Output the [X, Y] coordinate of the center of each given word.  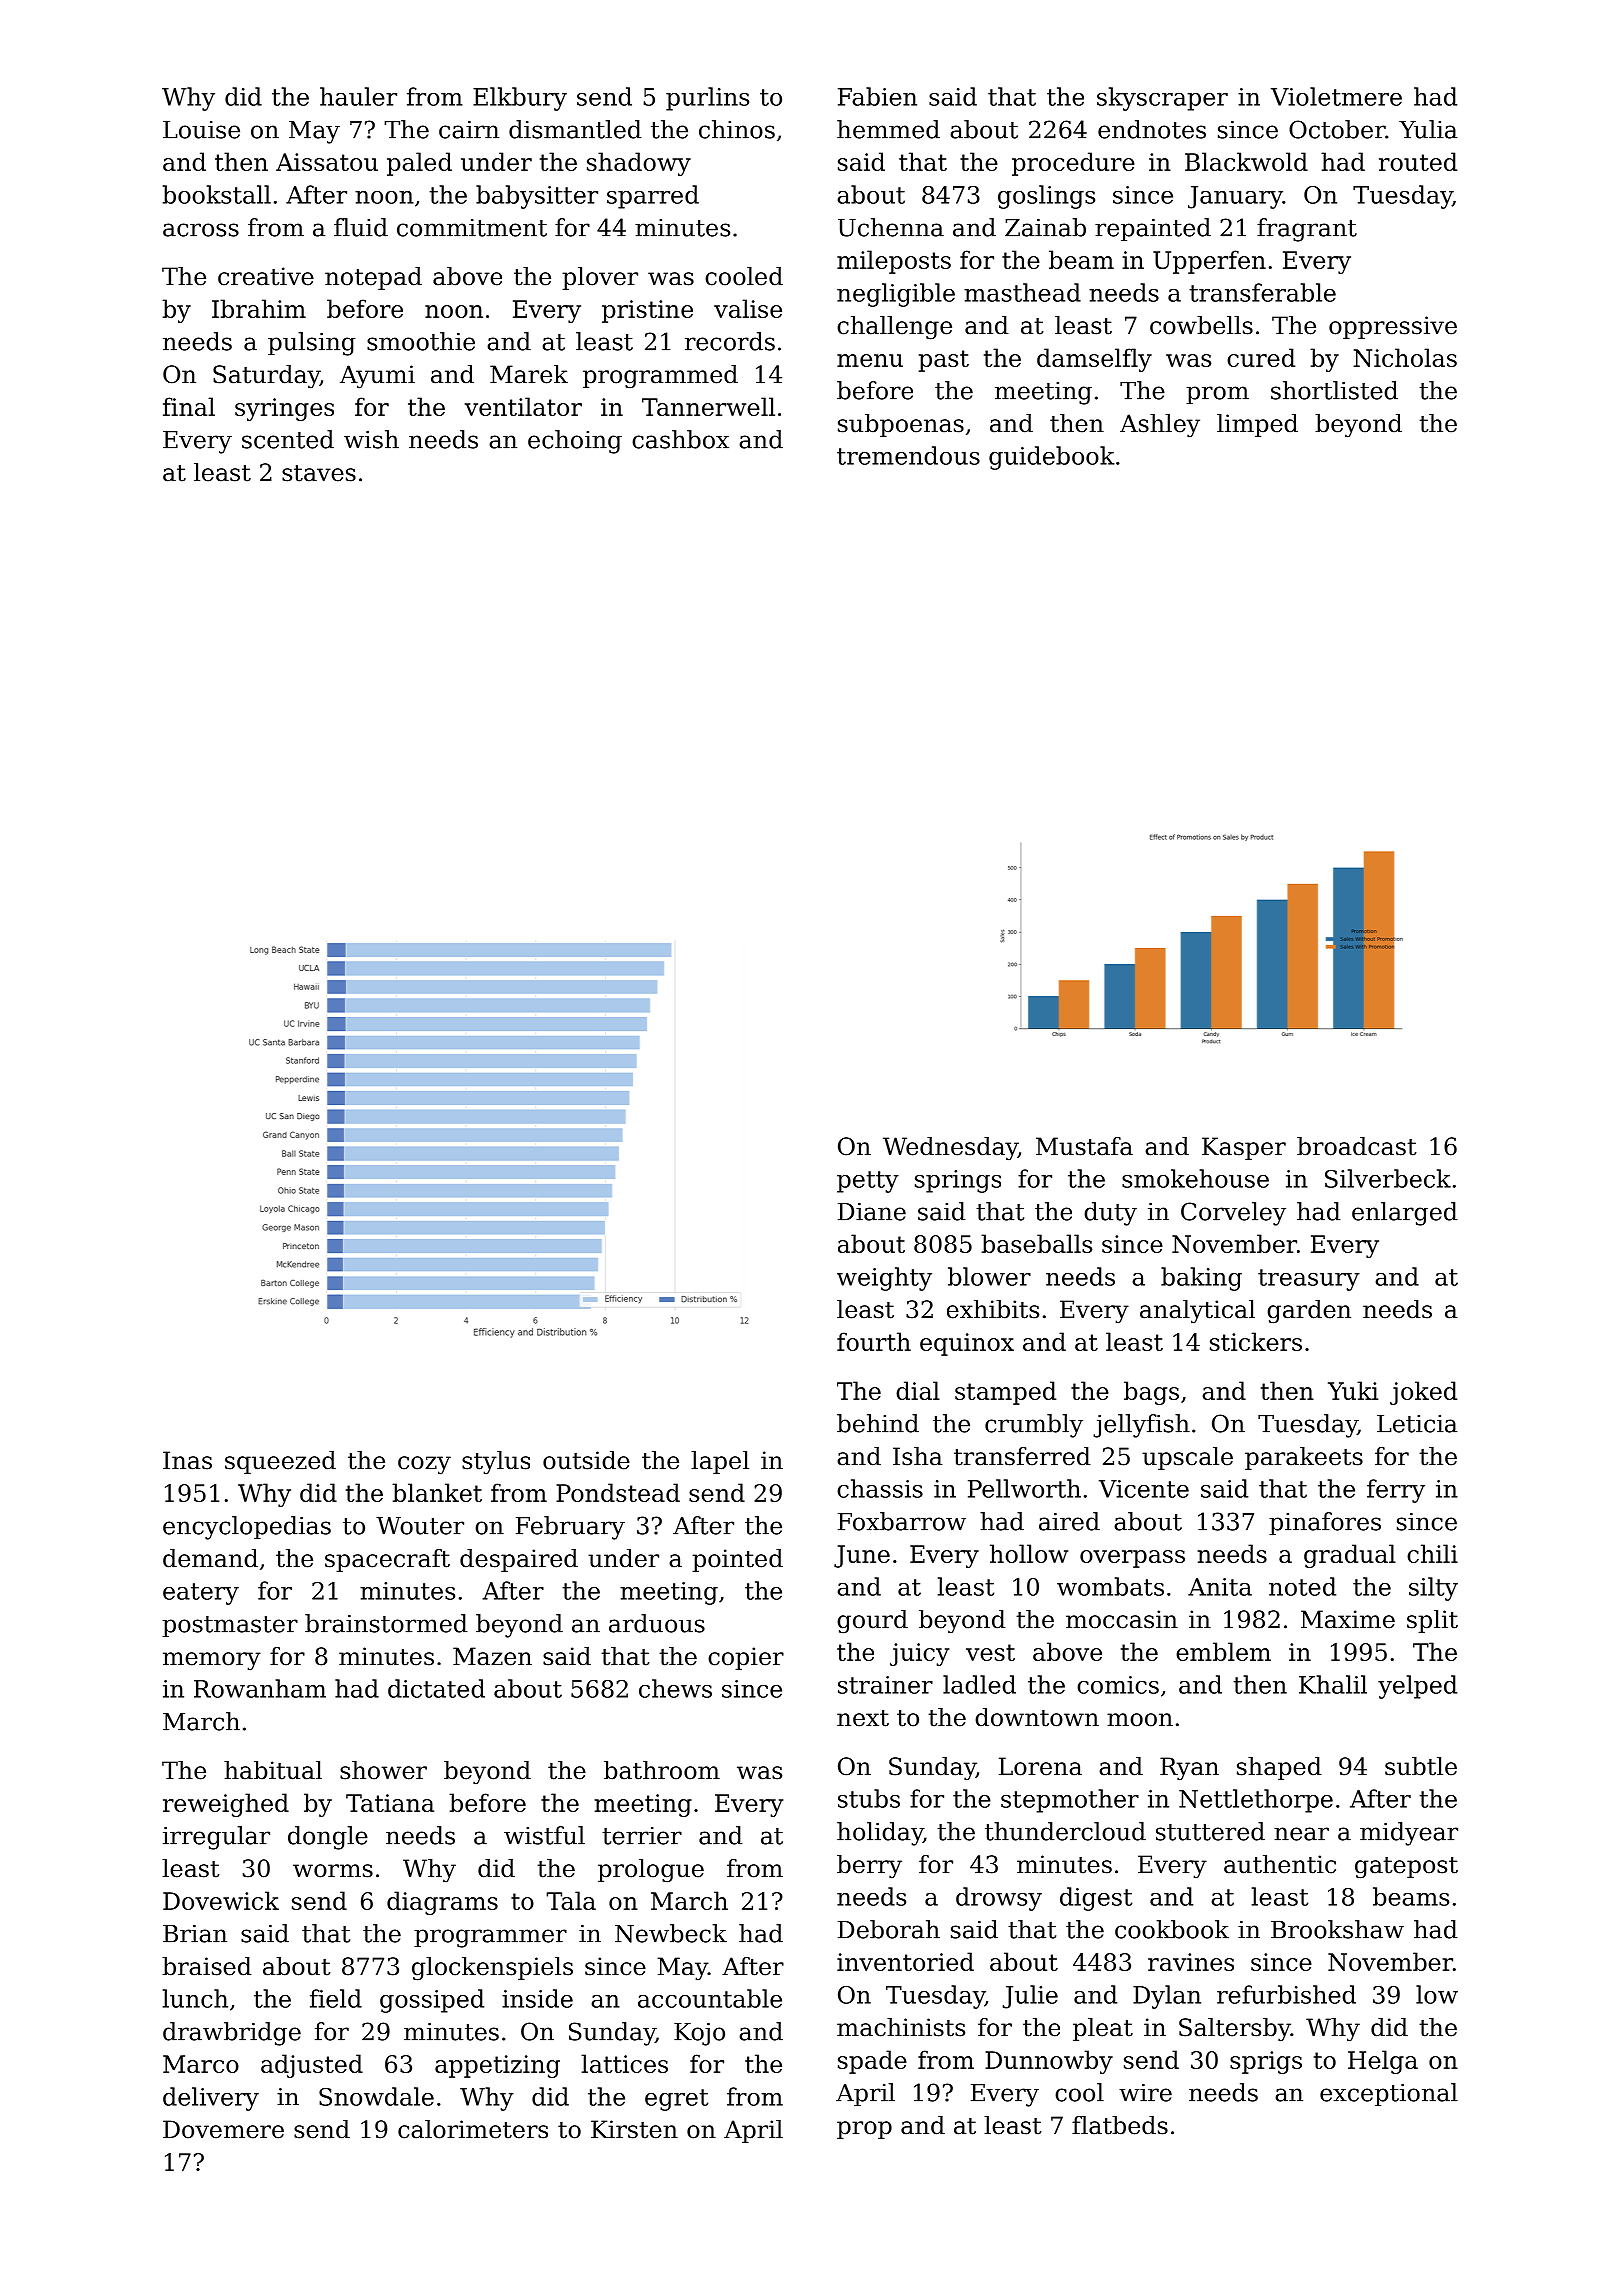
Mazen [492, 1656]
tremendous [908, 455]
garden [1309, 1312]
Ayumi [377, 377]
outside [586, 1460]
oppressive [1393, 327]
